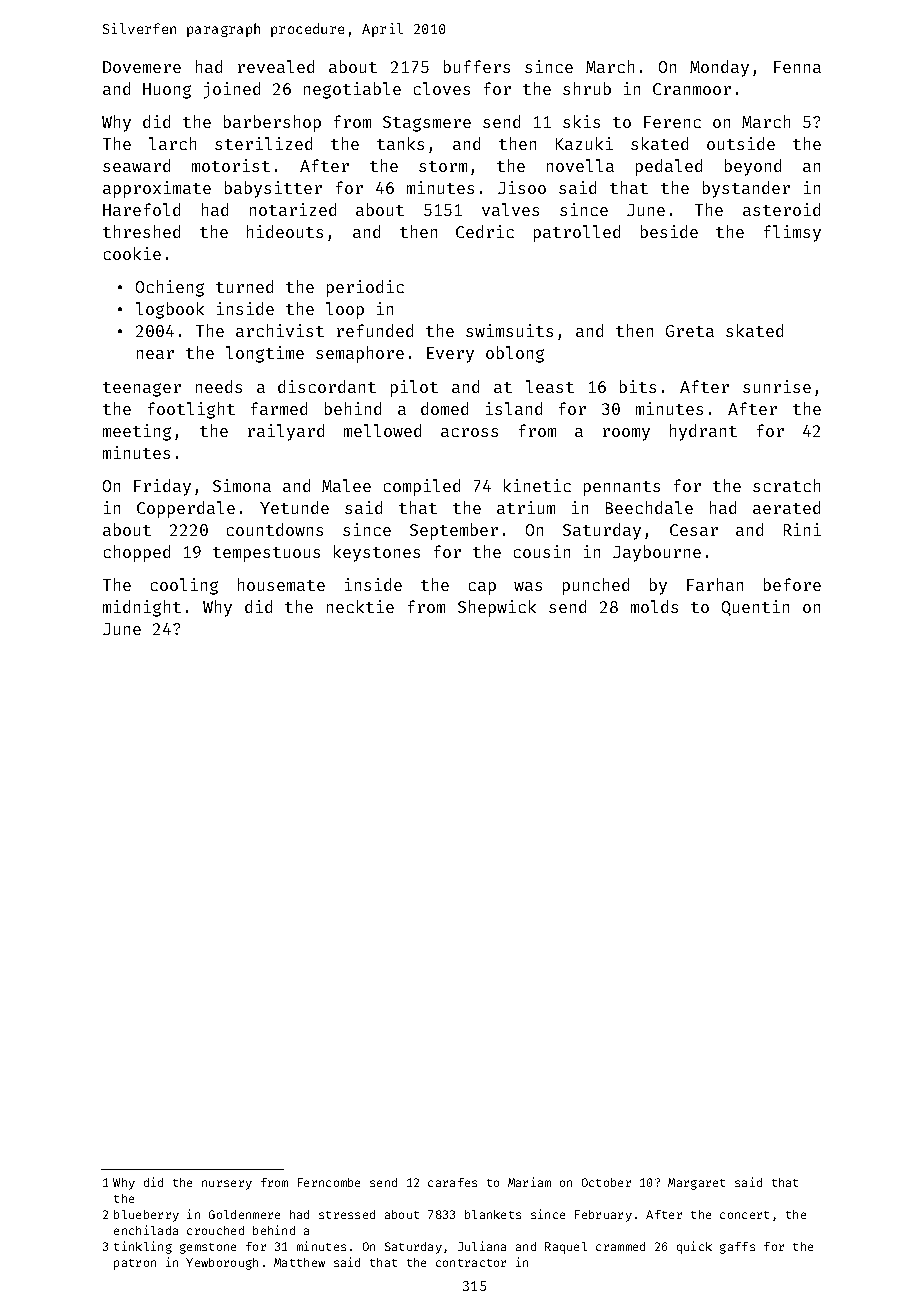 This screenshot has height=1314, width=924. I want to click on Fenna, so click(797, 67).
